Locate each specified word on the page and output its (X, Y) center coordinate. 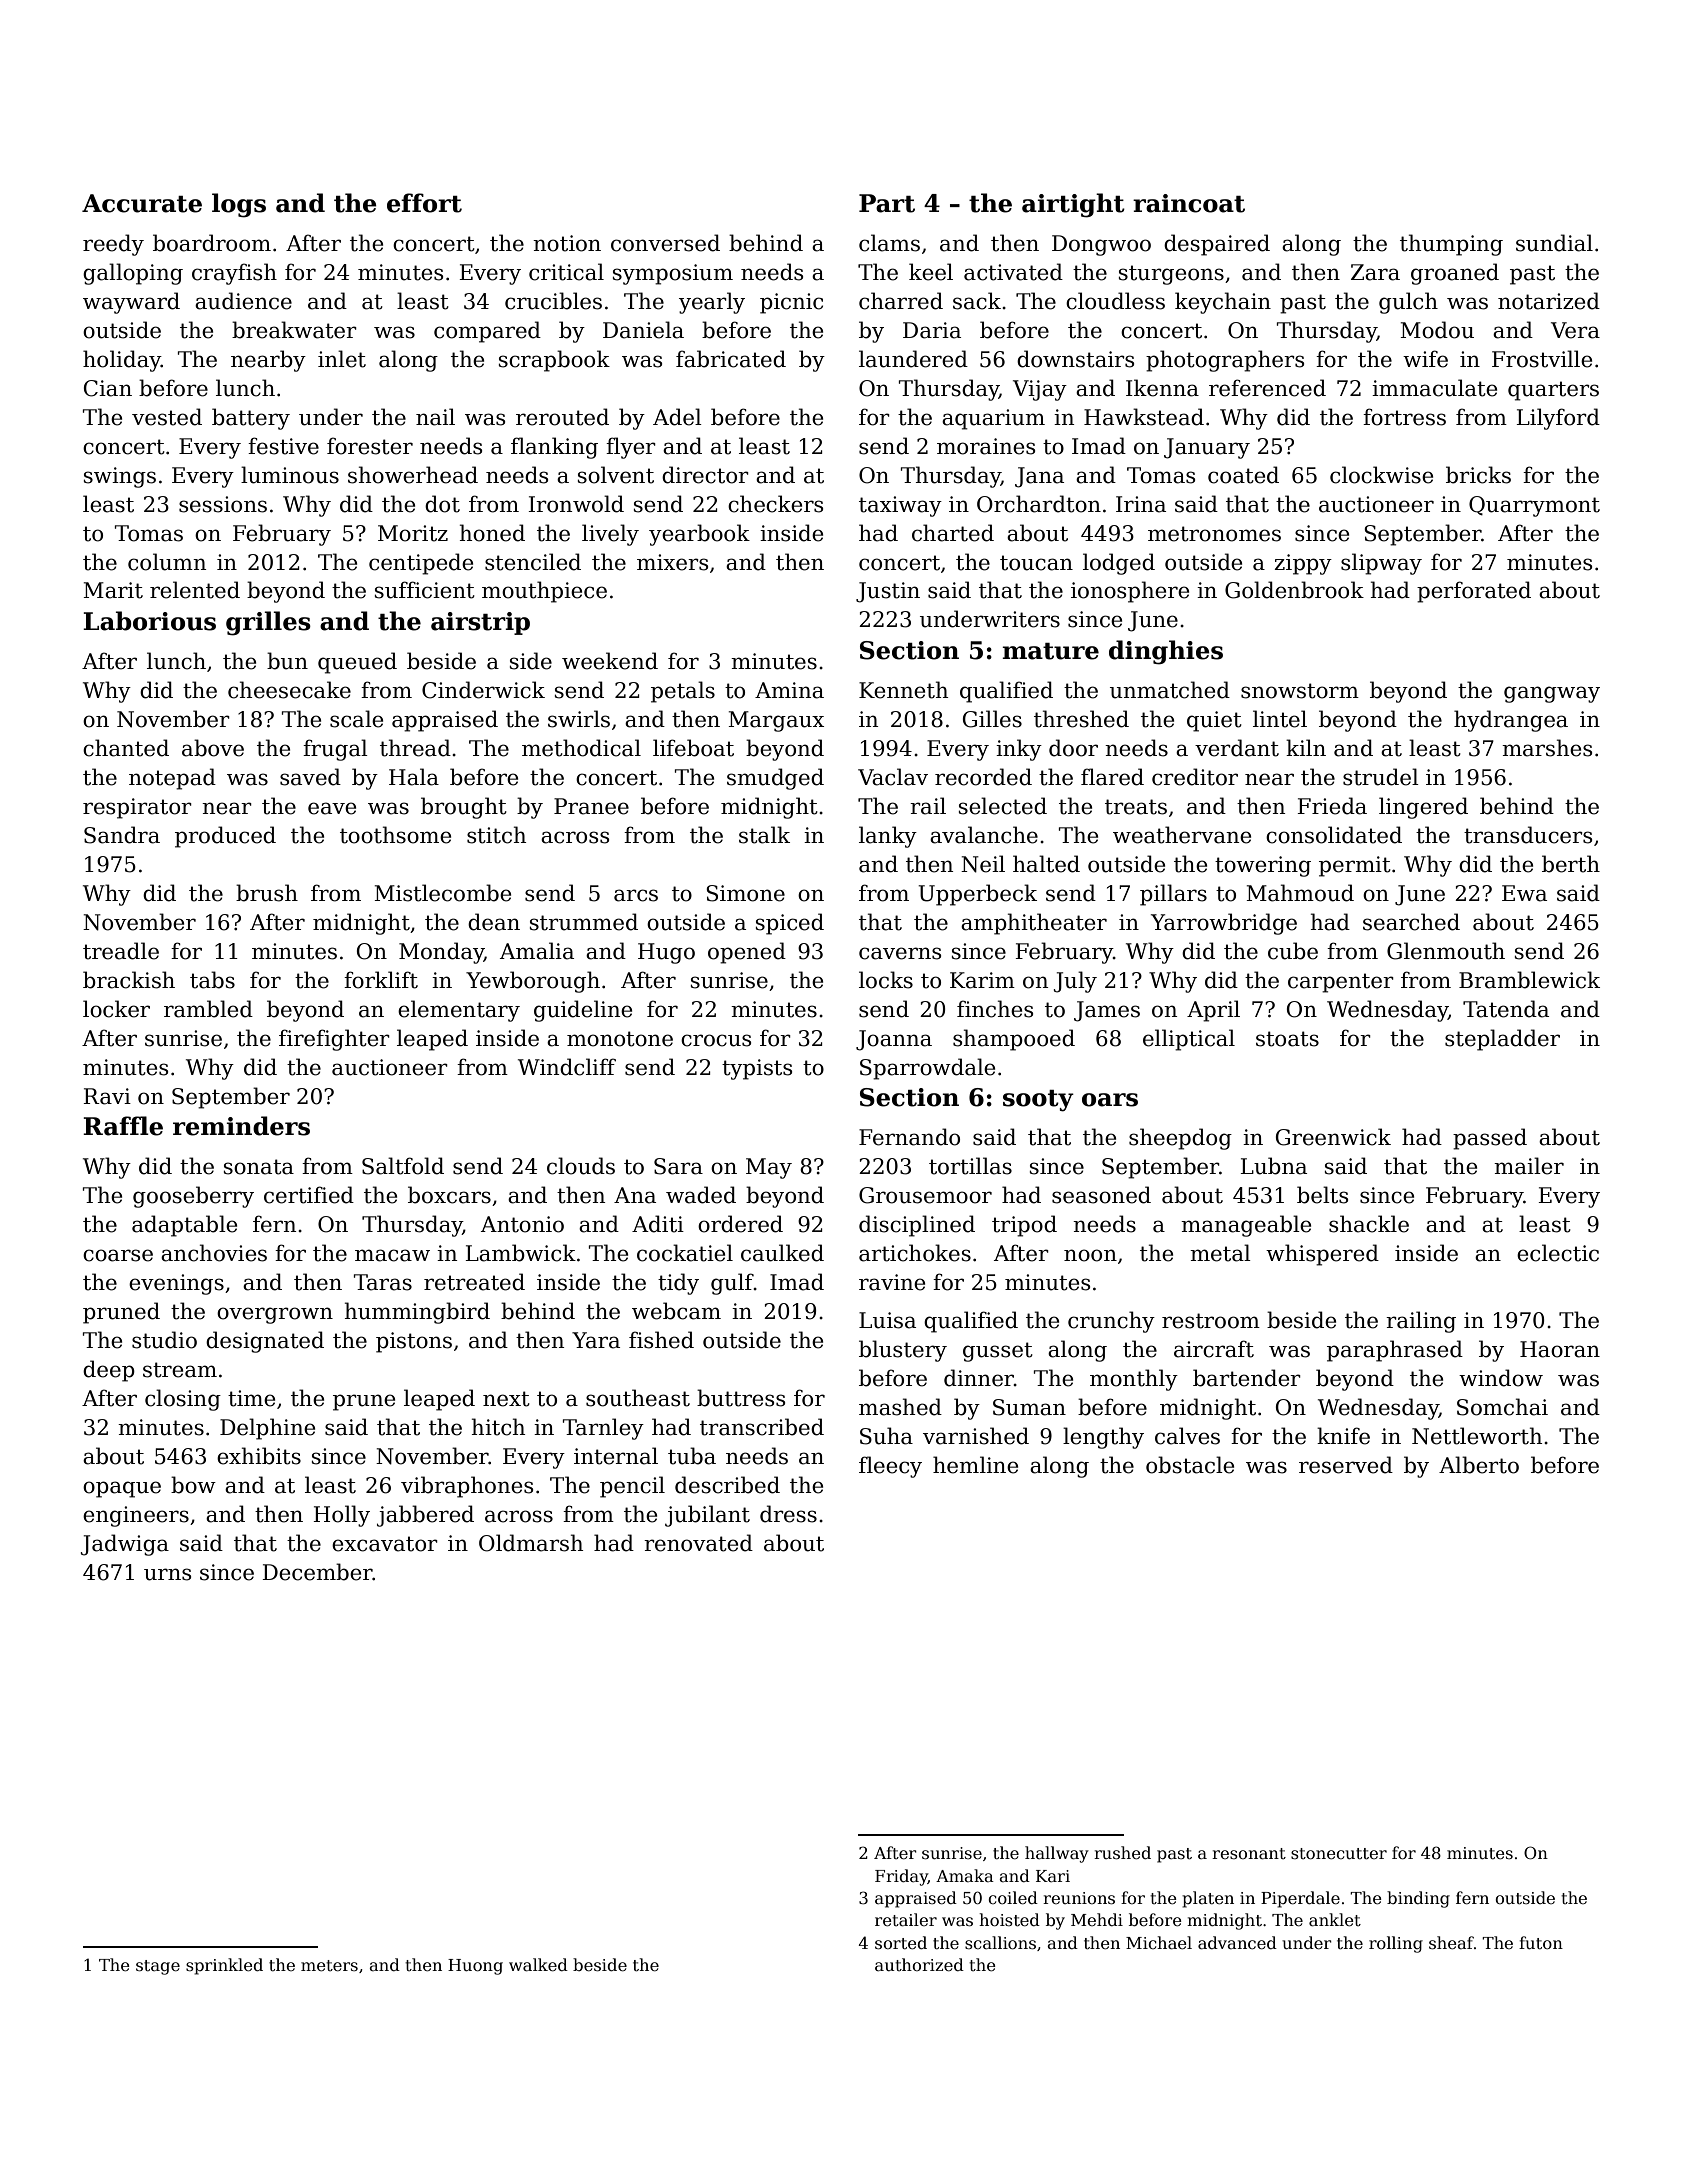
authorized (919, 1965)
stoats (1287, 1039)
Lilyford (1558, 419)
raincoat (1189, 203)
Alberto (1479, 1465)
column (167, 562)
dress (788, 1514)
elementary (459, 1011)
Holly (341, 1516)
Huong (475, 1967)
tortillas (970, 1166)
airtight (1073, 205)
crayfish (234, 274)
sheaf (1451, 1943)
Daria (932, 330)
